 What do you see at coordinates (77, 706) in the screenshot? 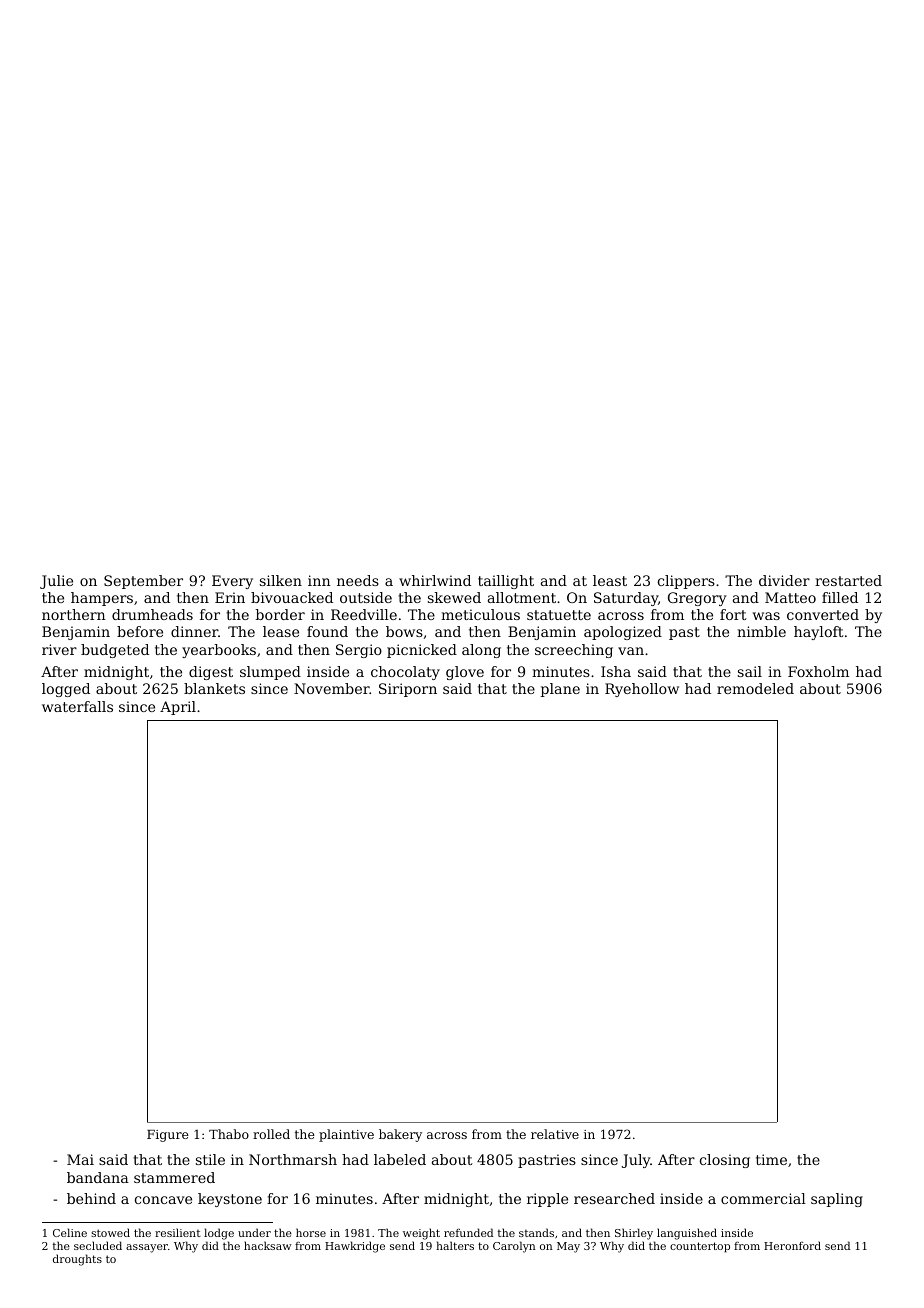
I see `waterfalls` at bounding box center [77, 706].
